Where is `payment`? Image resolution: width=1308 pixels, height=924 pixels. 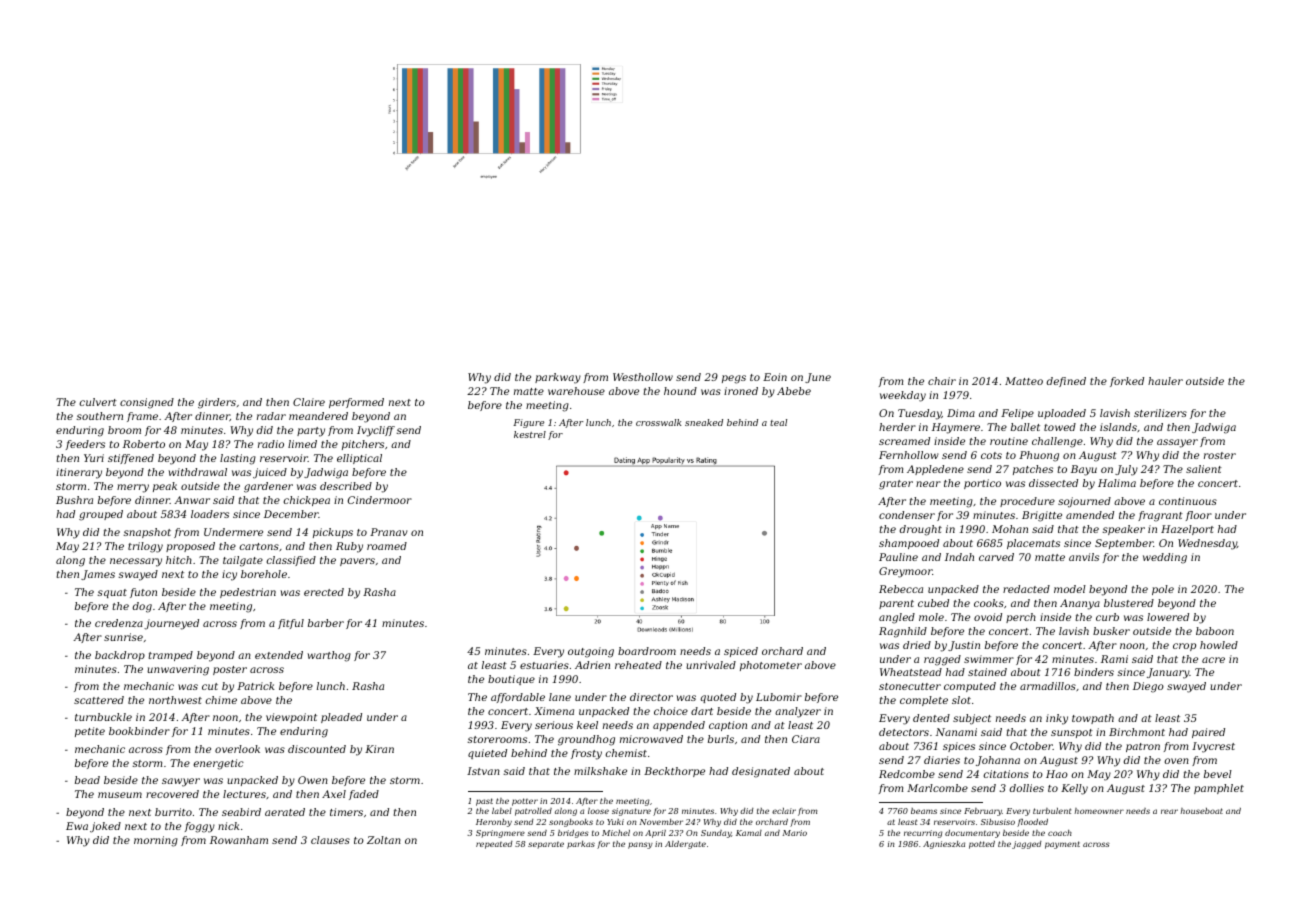
payment is located at coordinates (1062, 845).
